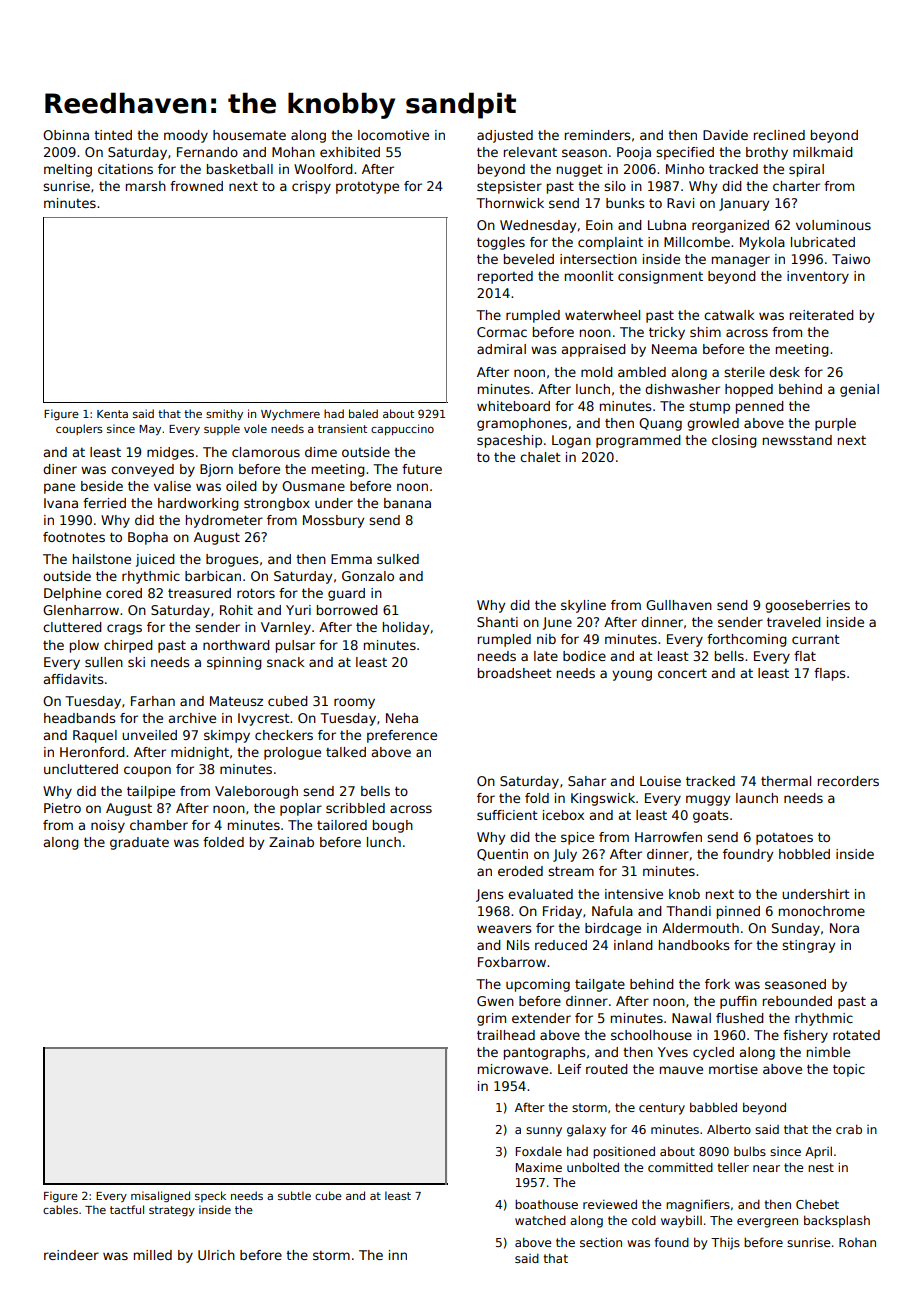  Describe the element at coordinates (393, 826) in the document. I see `bough` at that location.
